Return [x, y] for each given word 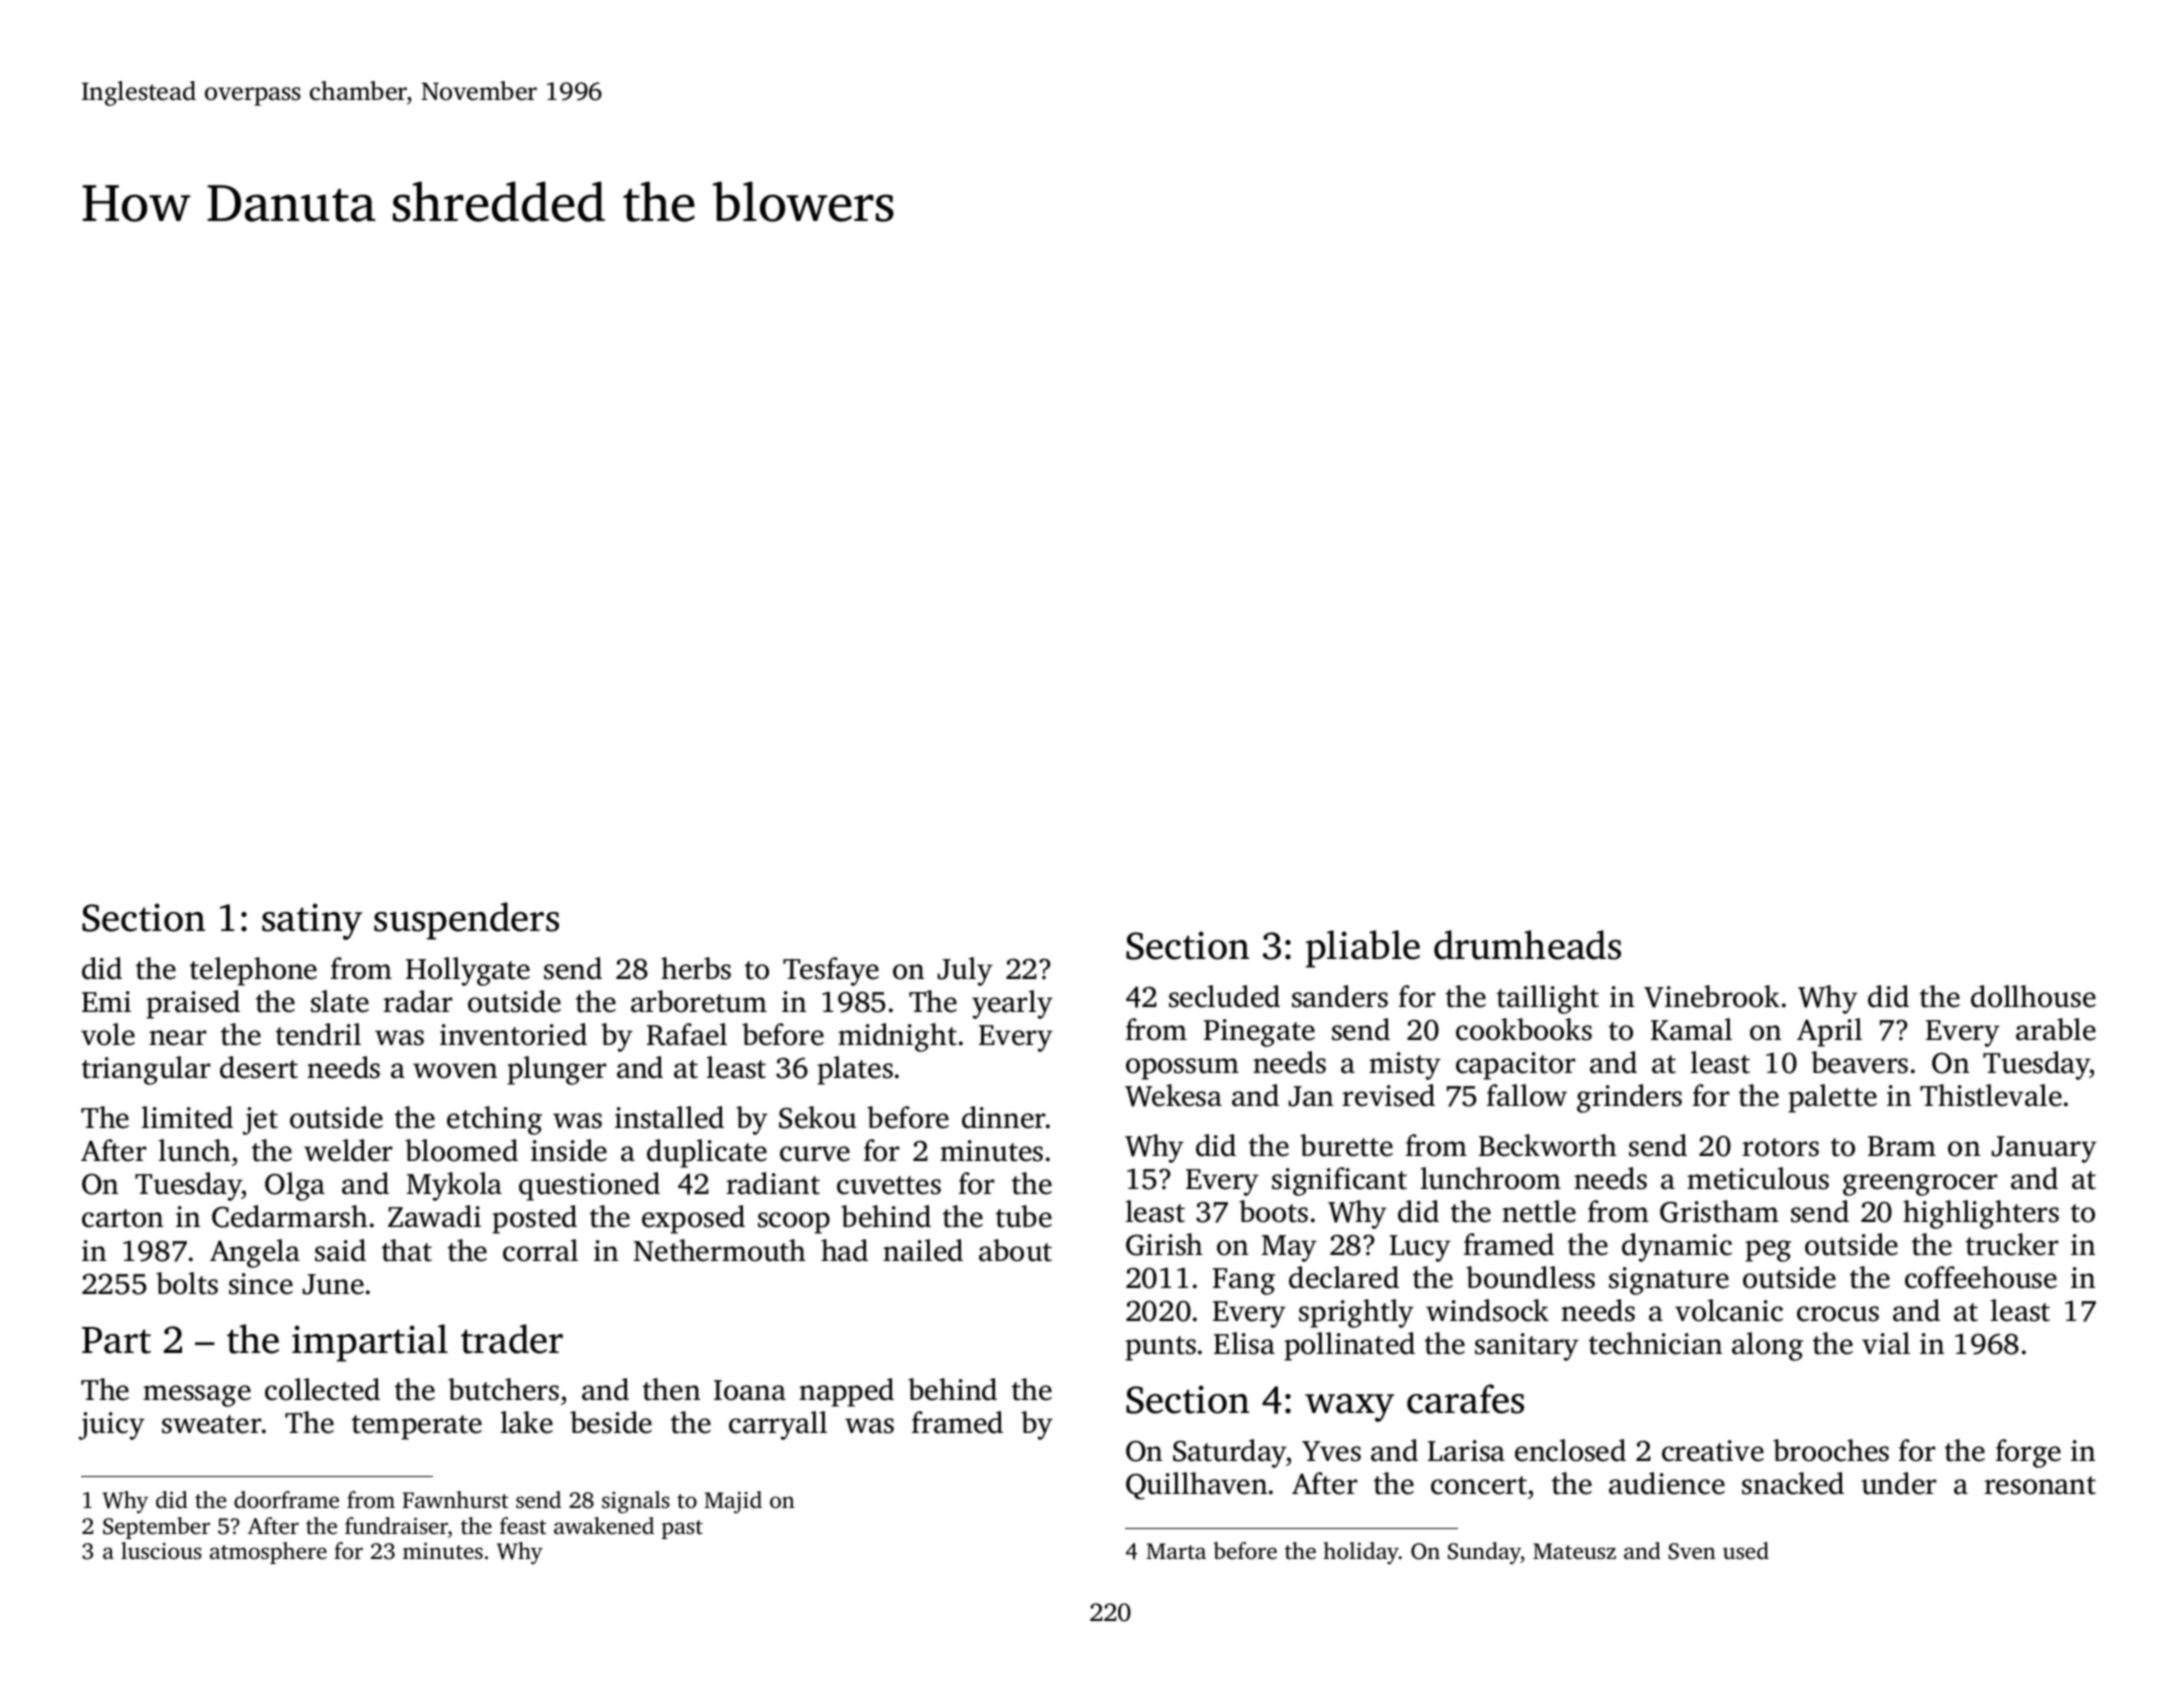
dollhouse [2033, 996]
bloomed [461, 1150]
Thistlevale [1991, 1095]
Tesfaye [831, 971]
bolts [187, 1283]
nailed [923, 1250]
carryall [778, 1425]
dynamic [1677, 1247]
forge [2028, 1453]
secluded [1224, 996]
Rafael [687, 1034]
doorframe [286, 1500]
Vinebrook [1712, 996]
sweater [212, 1424]
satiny [312, 921]
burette [1346, 1145]
